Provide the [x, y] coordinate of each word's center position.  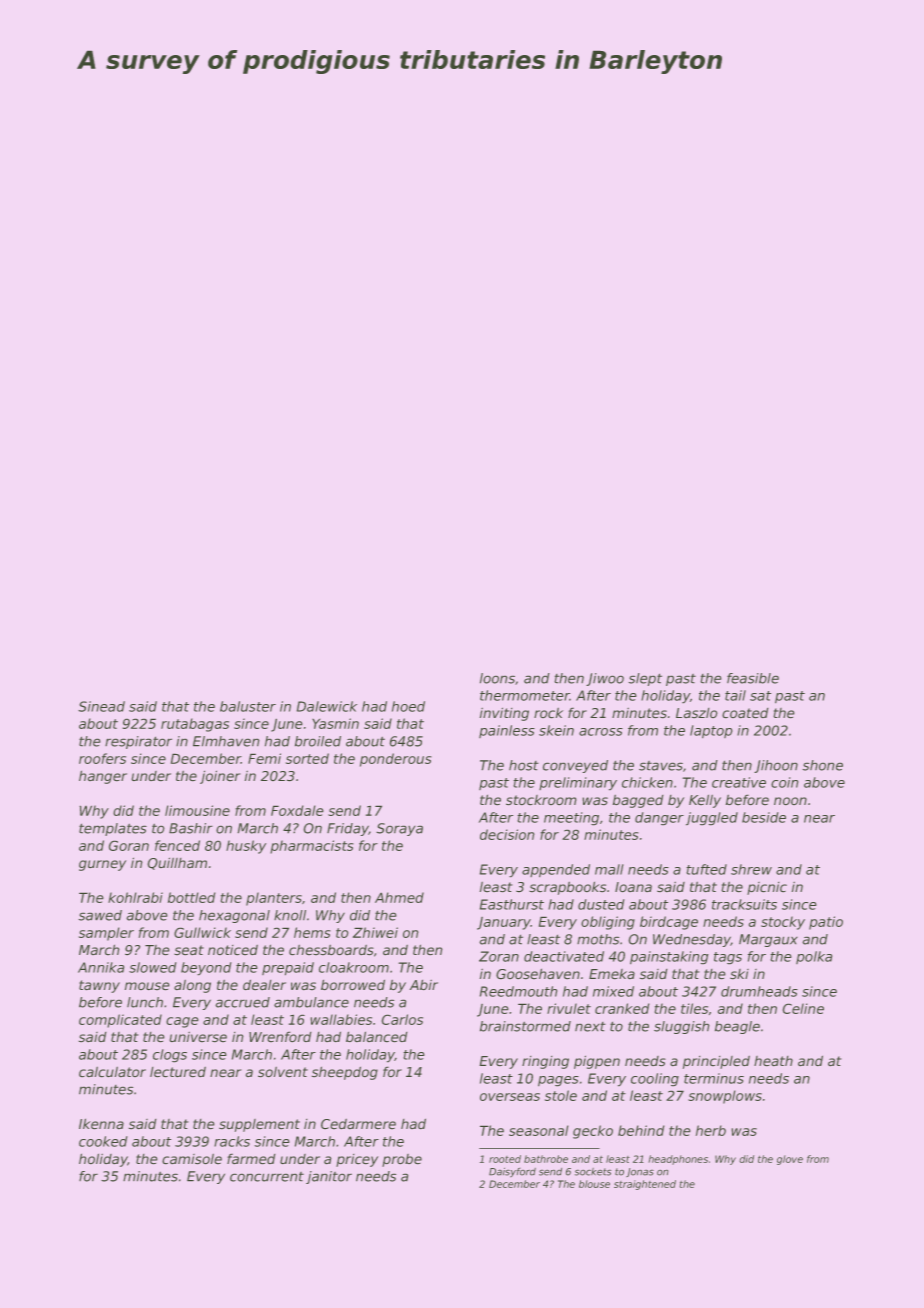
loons [497, 678]
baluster [248, 706]
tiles [694, 1008]
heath [773, 1061]
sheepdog [345, 1073]
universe [198, 1037]
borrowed [353, 985]
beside [764, 817]
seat [189, 950]
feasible [753, 678]
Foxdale [297, 810]
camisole [192, 1159]
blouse [594, 1184]
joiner [220, 777]
